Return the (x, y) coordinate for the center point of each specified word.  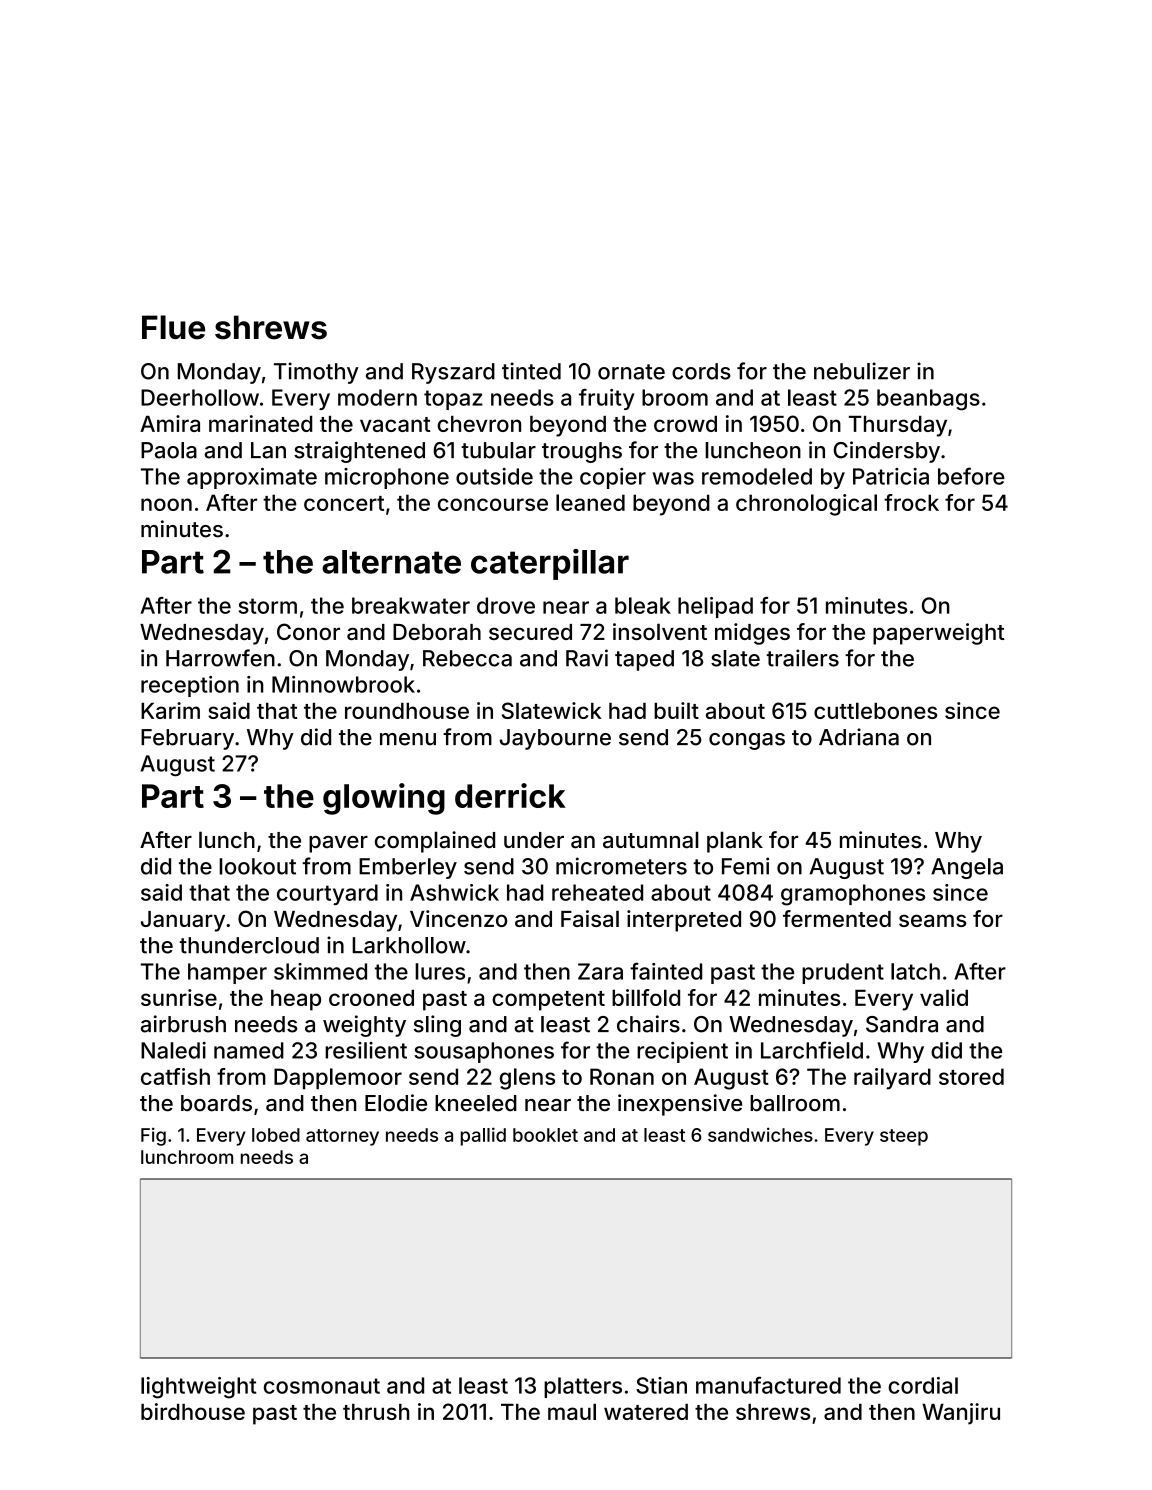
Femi (745, 866)
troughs (582, 452)
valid (944, 997)
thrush (376, 1412)
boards (216, 1103)
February (187, 739)
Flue (173, 327)
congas (747, 741)
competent (548, 1001)
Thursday (898, 426)
